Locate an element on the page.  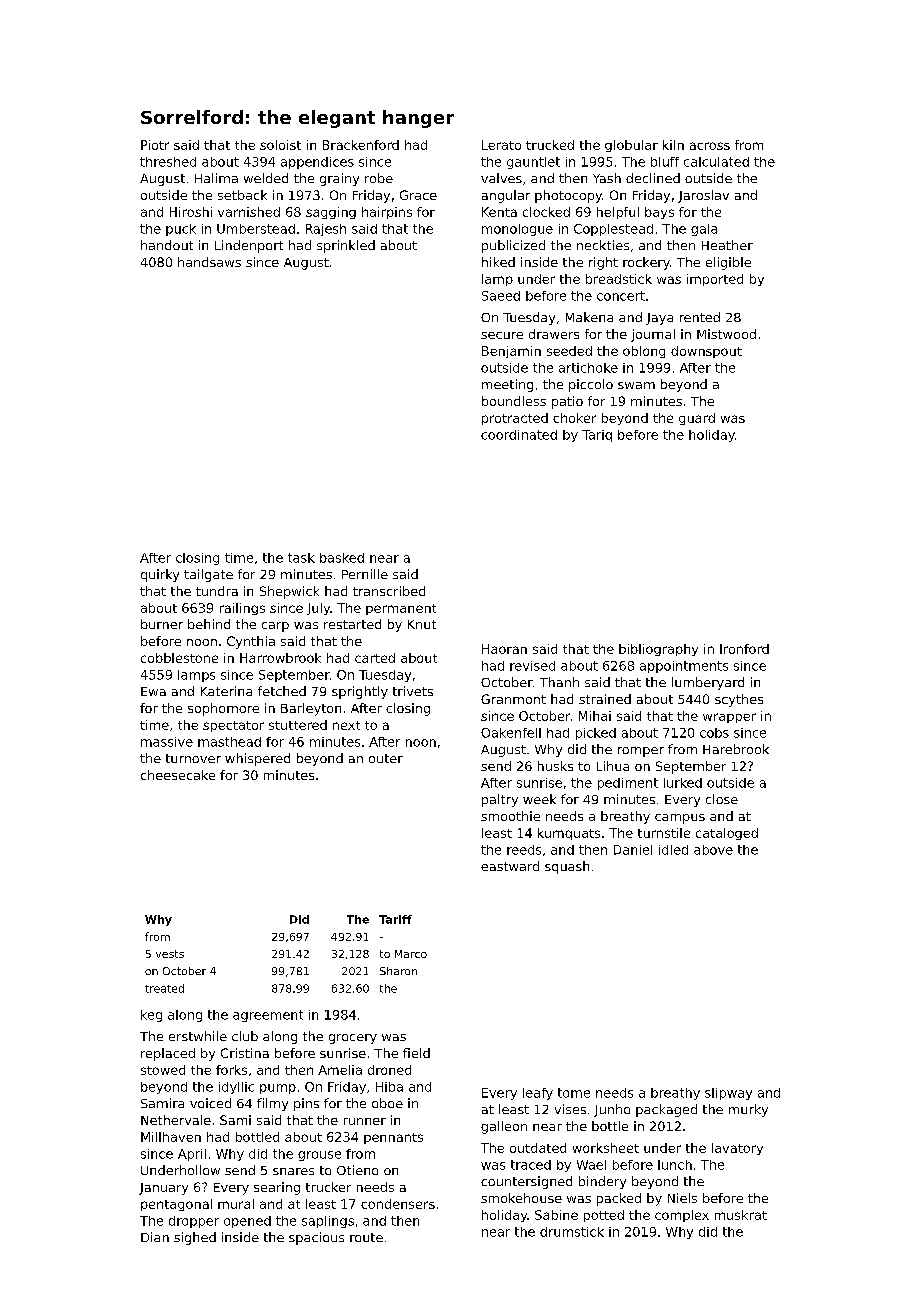
carted is located at coordinates (375, 658).
